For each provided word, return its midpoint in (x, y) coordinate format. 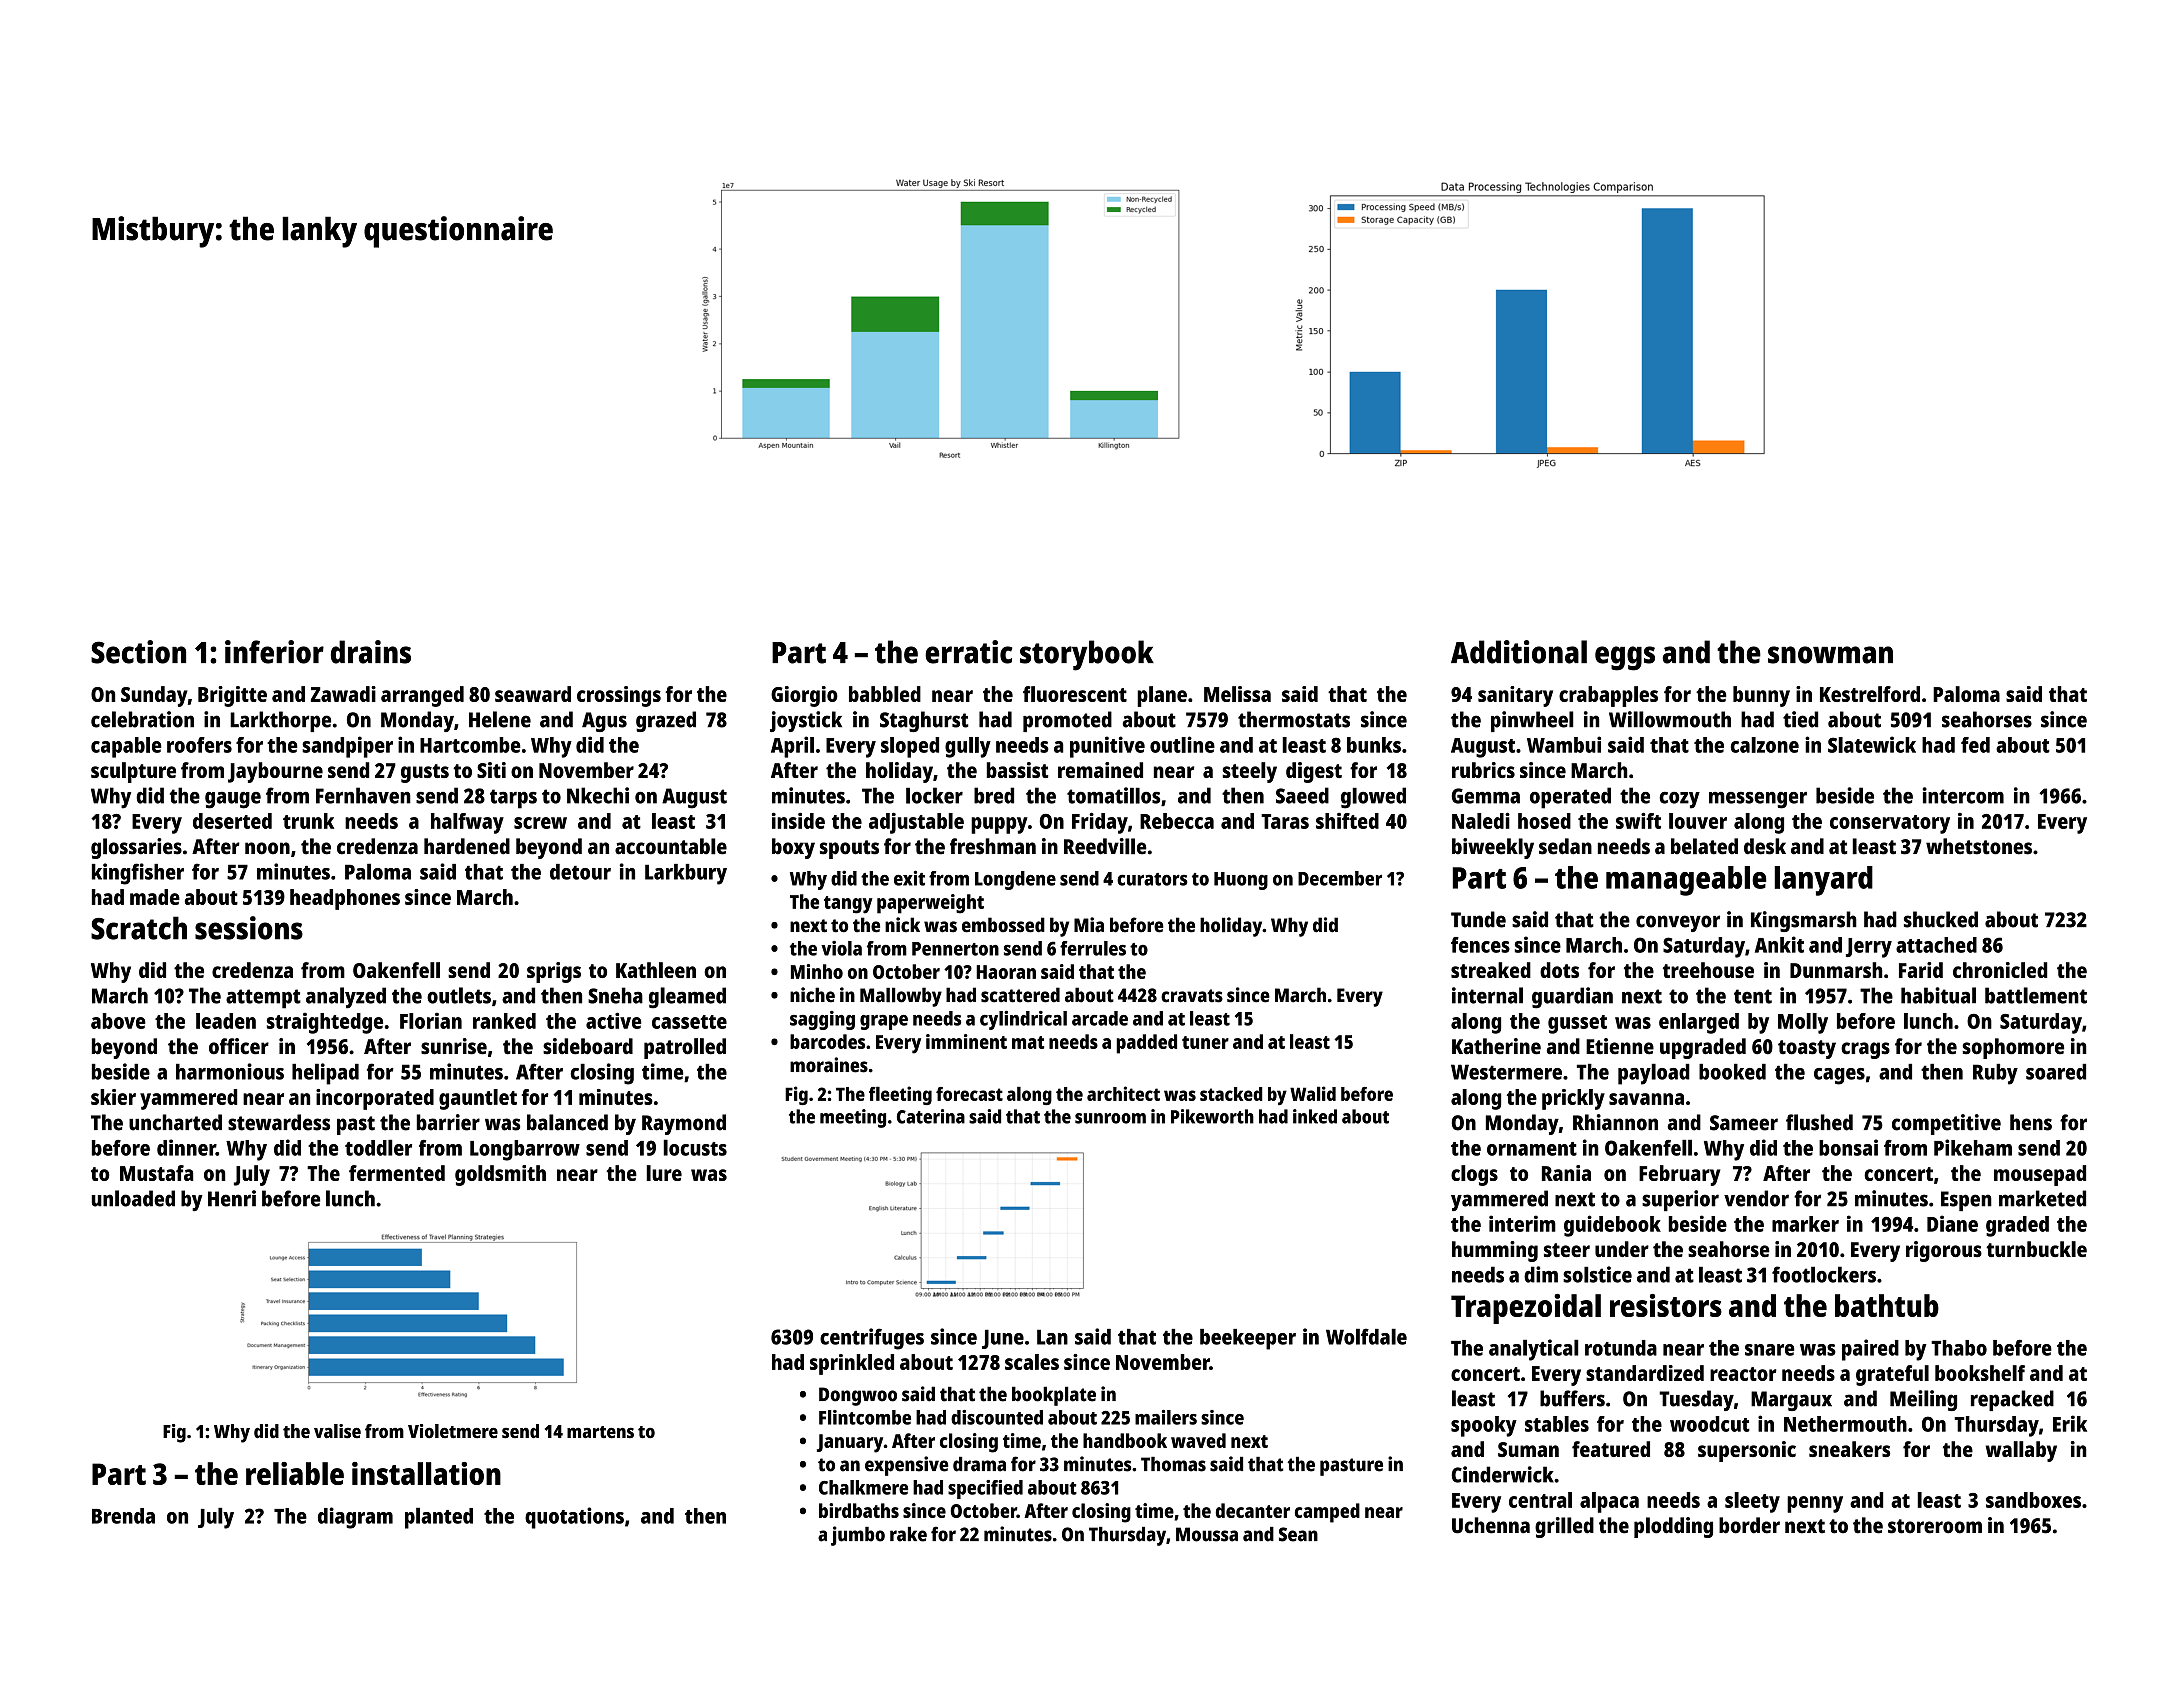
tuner (1205, 1042)
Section (138, 652)
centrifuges (872, 1339)
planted (439, 1518)
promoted (1067, 721)
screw (540, 823)
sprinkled (852, 1364)
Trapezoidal (1526, 1309)
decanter (1253, 1510)
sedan (1565, 846)
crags (1865, 1050)
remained (1100, 770)
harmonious (230, 1071)
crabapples (1608, 696)
